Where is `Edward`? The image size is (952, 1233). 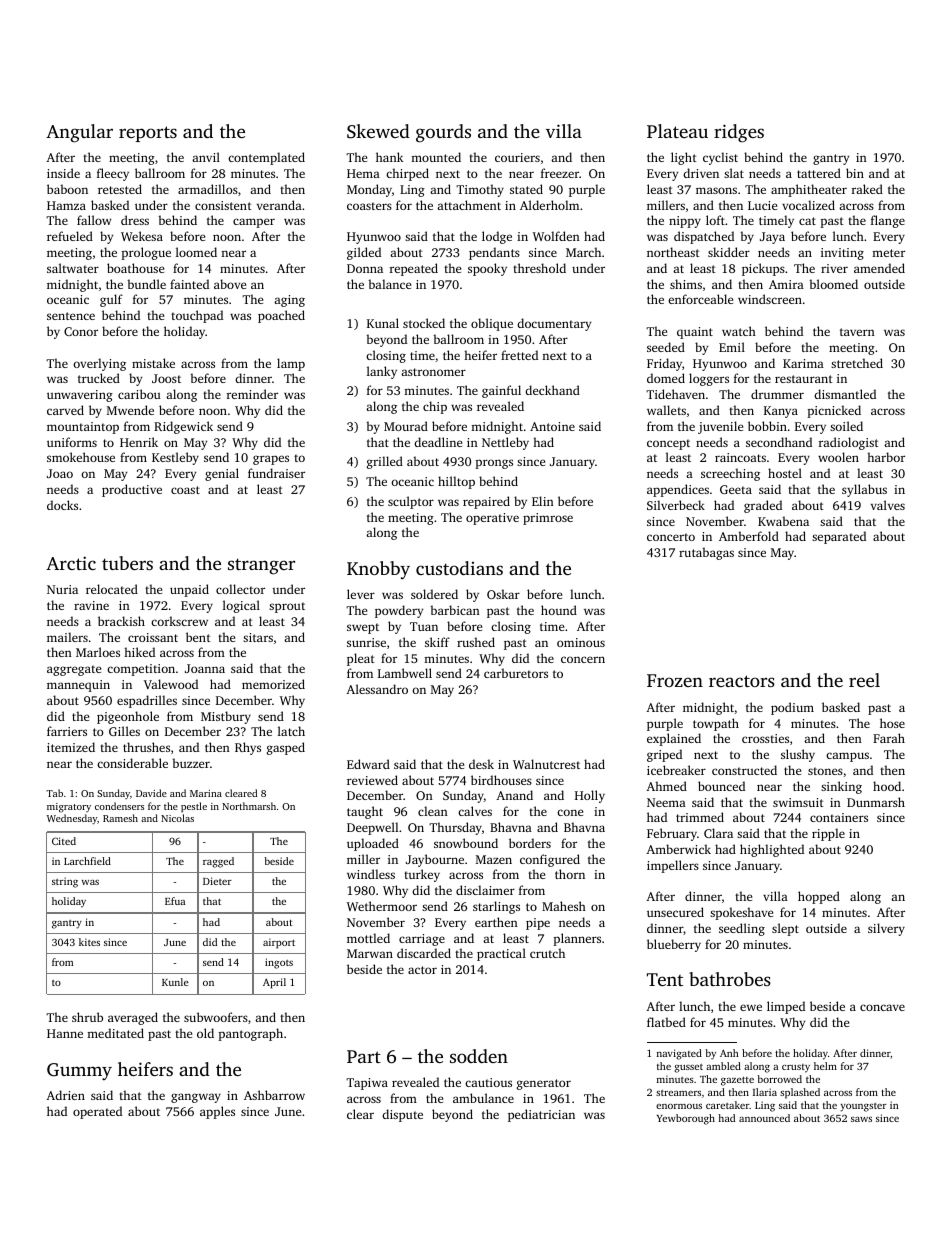
Edward is located at coordinates (368, 764).
